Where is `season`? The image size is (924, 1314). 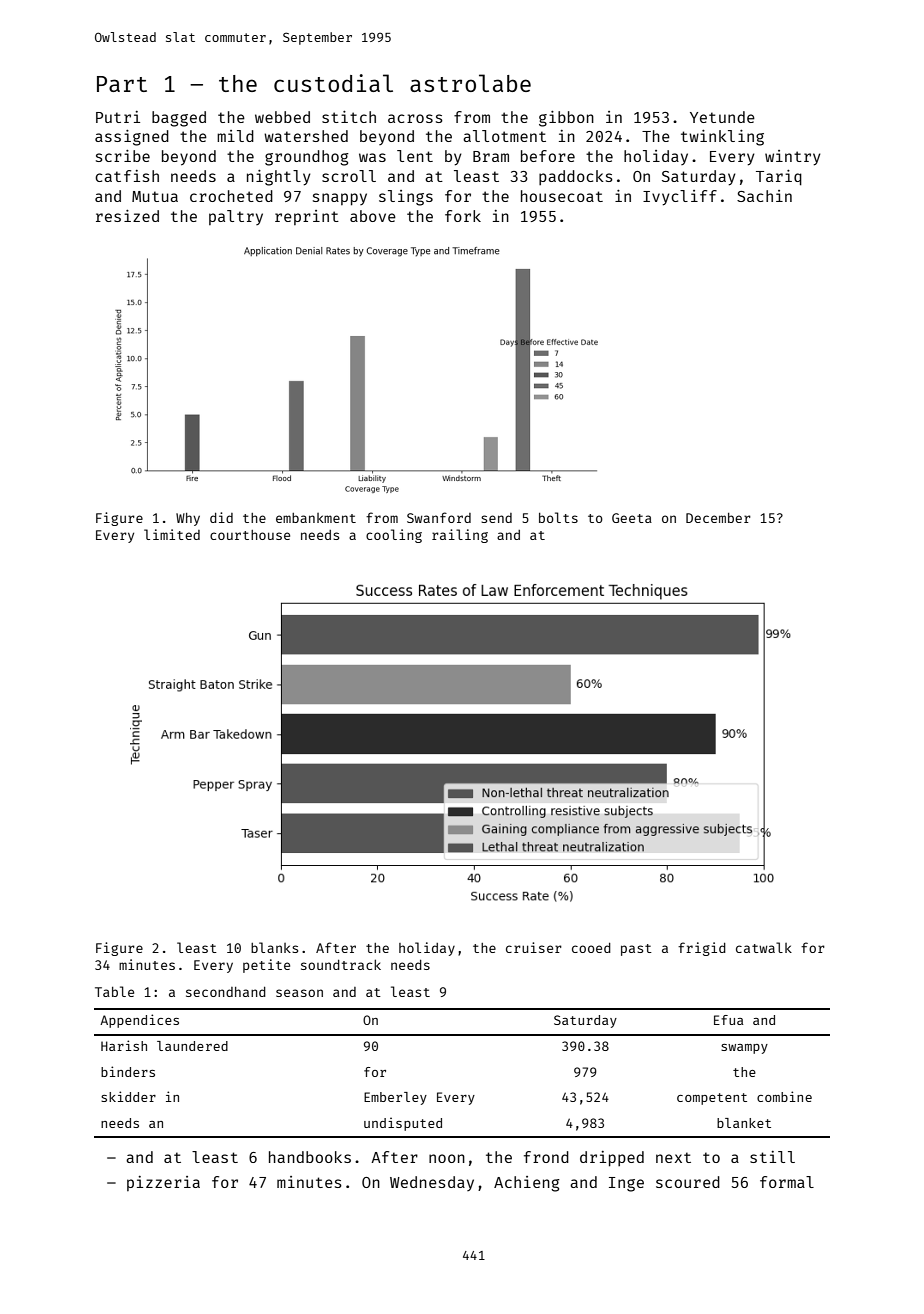
season is located at coordinates (299, 993).
